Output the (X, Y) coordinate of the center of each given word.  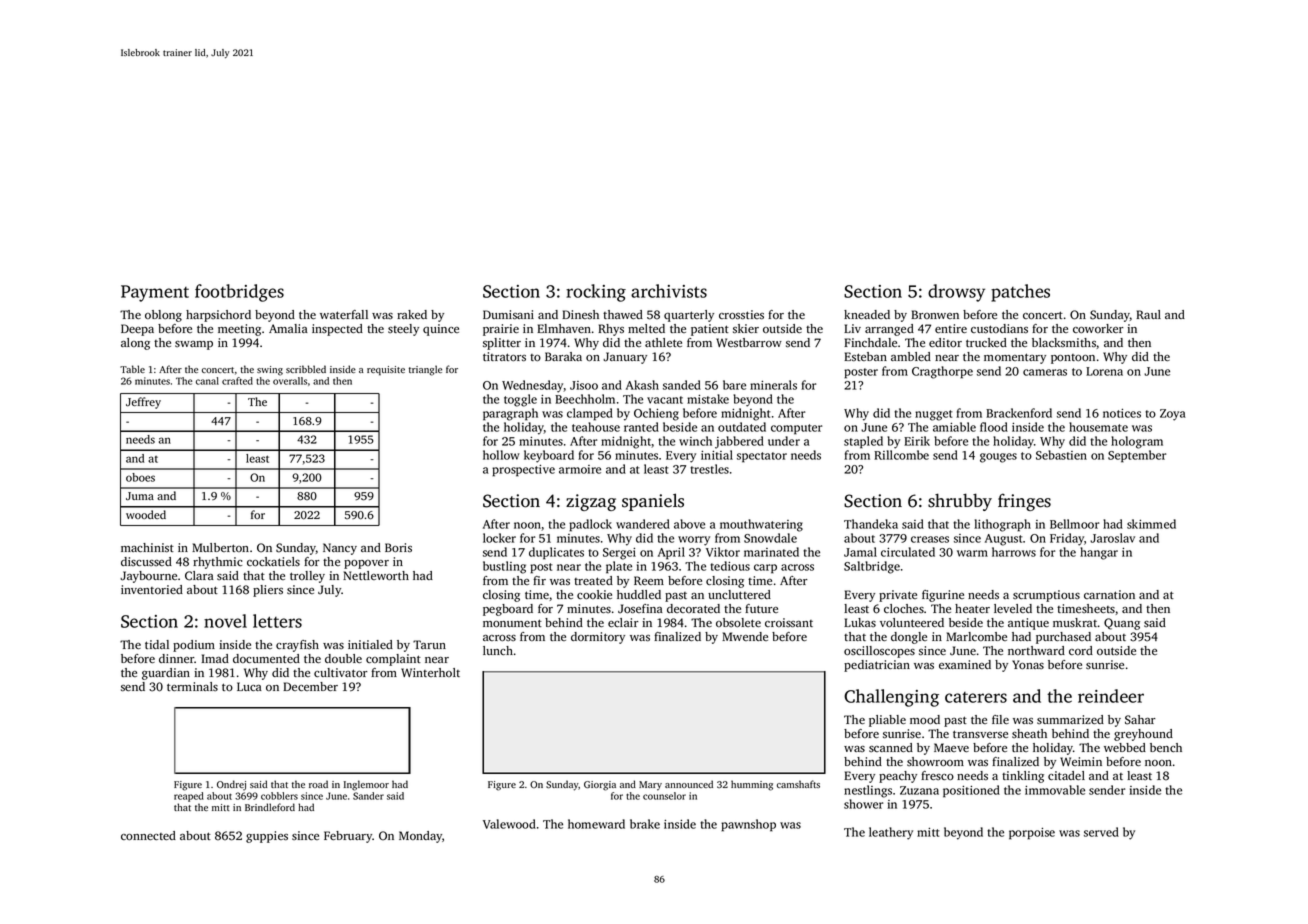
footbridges (239, 293)
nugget (934, 415)
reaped (189, 797)
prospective (523, 471)
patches (1020, 293)
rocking (596, 293)
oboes (140, 477)
